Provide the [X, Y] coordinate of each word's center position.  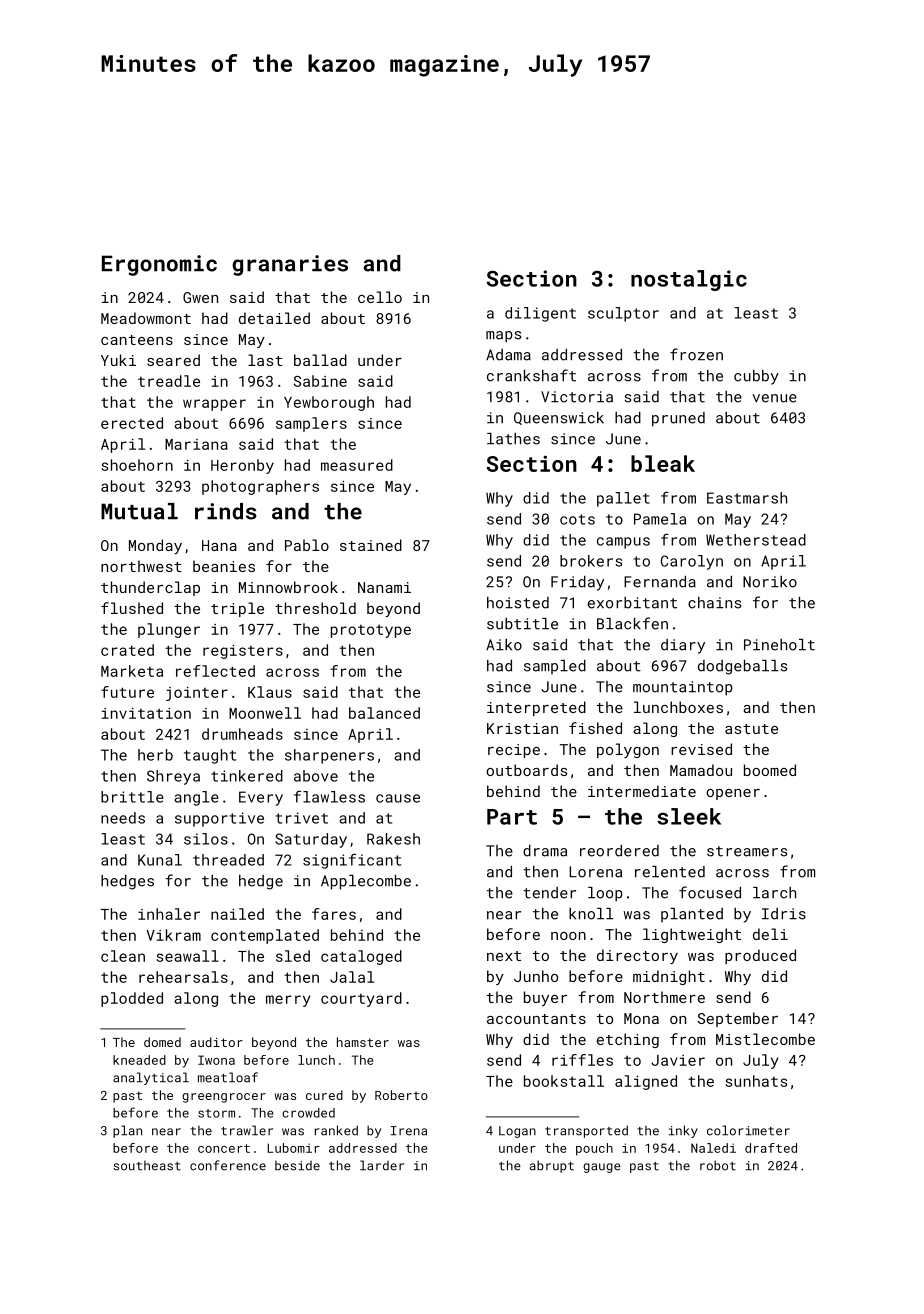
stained [371, 545]
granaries [290, 265]
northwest [141, 566]
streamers [747, 851]
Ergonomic [159, 265]
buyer [545, 998]
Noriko [770, 582]
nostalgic [689, 280]
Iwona [216, 1060]
